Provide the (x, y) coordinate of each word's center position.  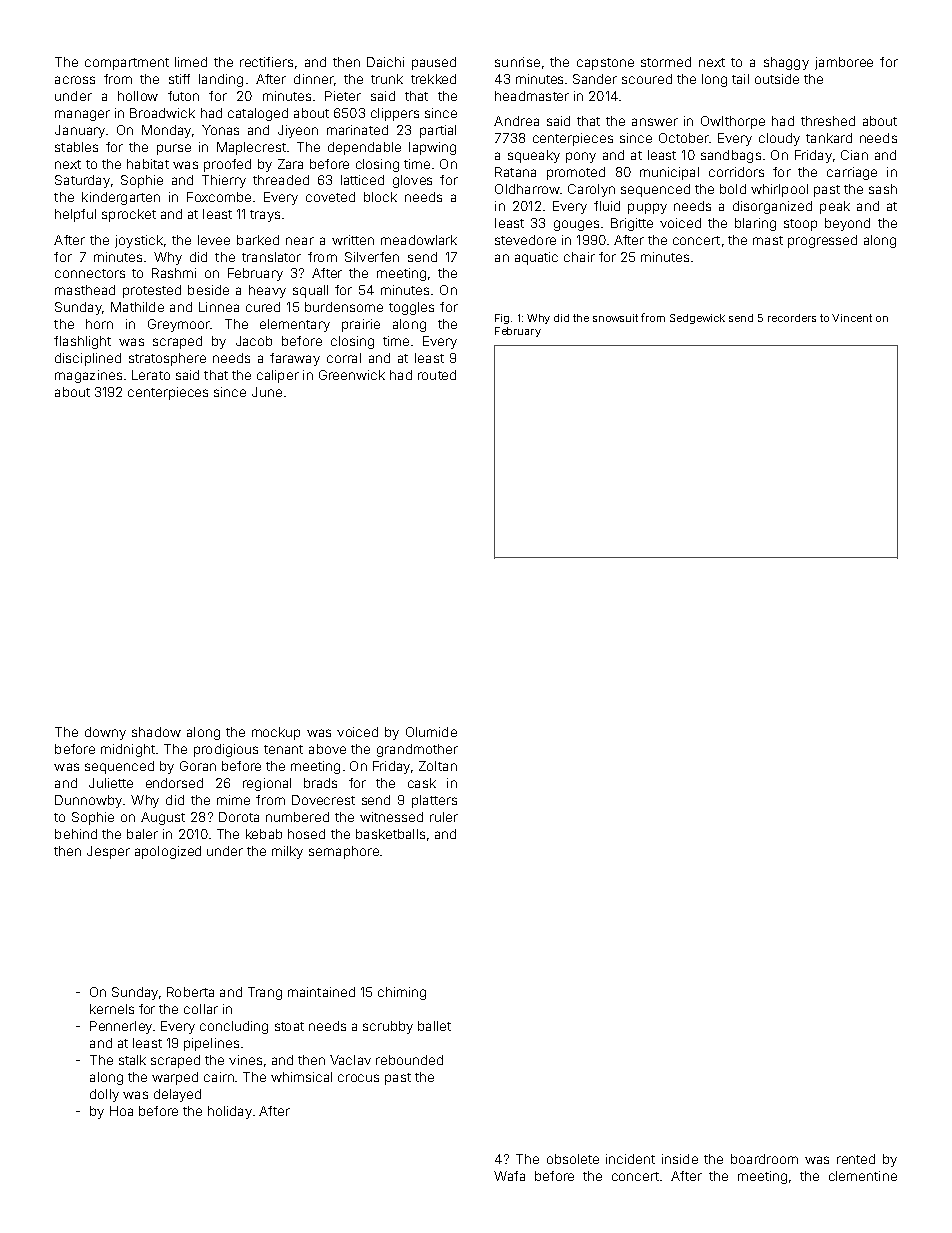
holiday (230, 1112)
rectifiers (266, 62)
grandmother (417, 750)
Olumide (431, 732)
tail (740, 79)
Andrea (516, 121)
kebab (264, 834)
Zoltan (438, 766)
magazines (88, 376)
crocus (358, 1078)
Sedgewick (697, 319)
